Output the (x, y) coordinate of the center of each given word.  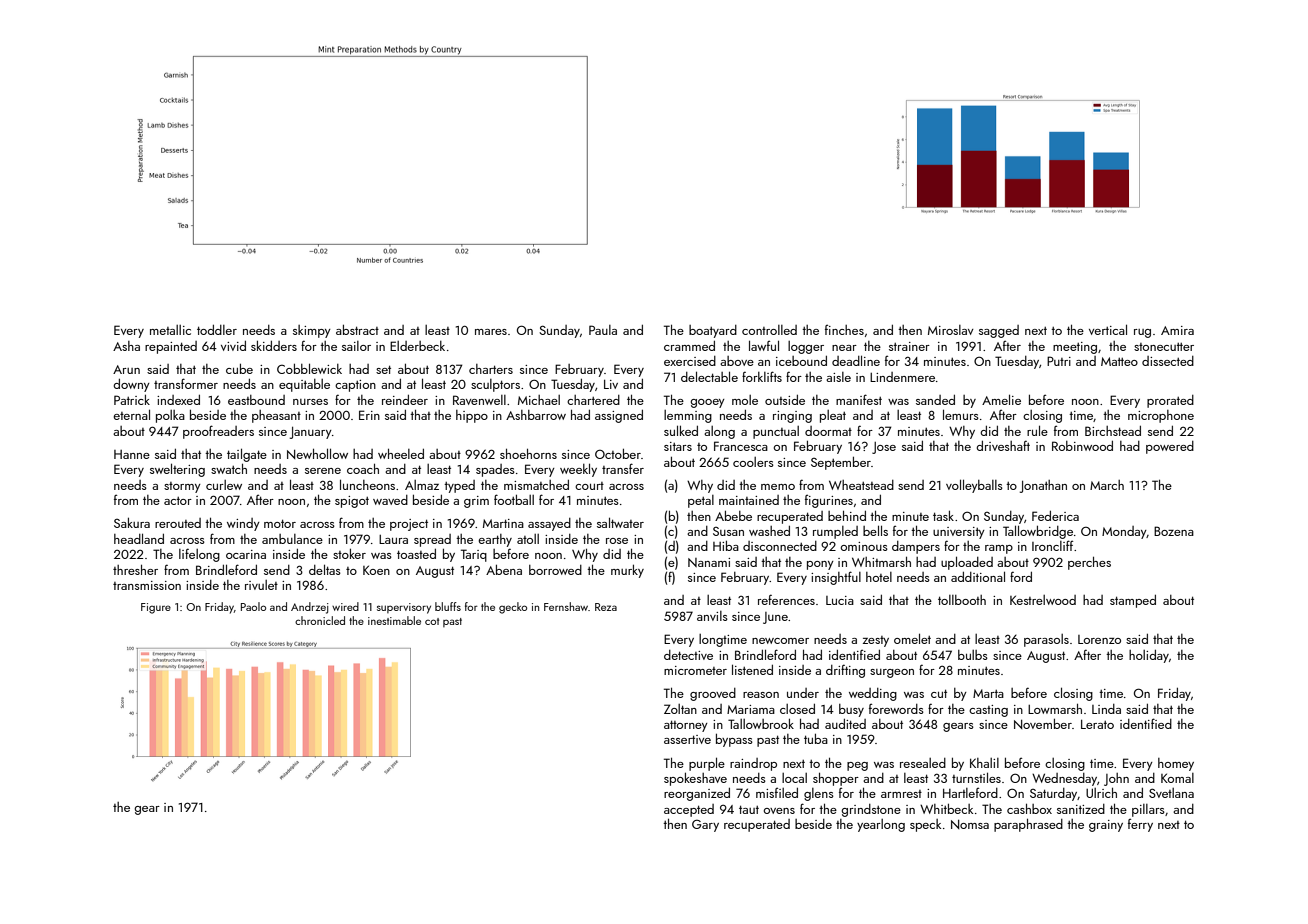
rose (617, 541)
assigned (619, 416)
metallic (170, 330)
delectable (709, 376)
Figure (156, 608)
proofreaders (218, 432)
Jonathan (1043, 486)
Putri (1059, 361)
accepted (689, 810)
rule (1037, 430)
